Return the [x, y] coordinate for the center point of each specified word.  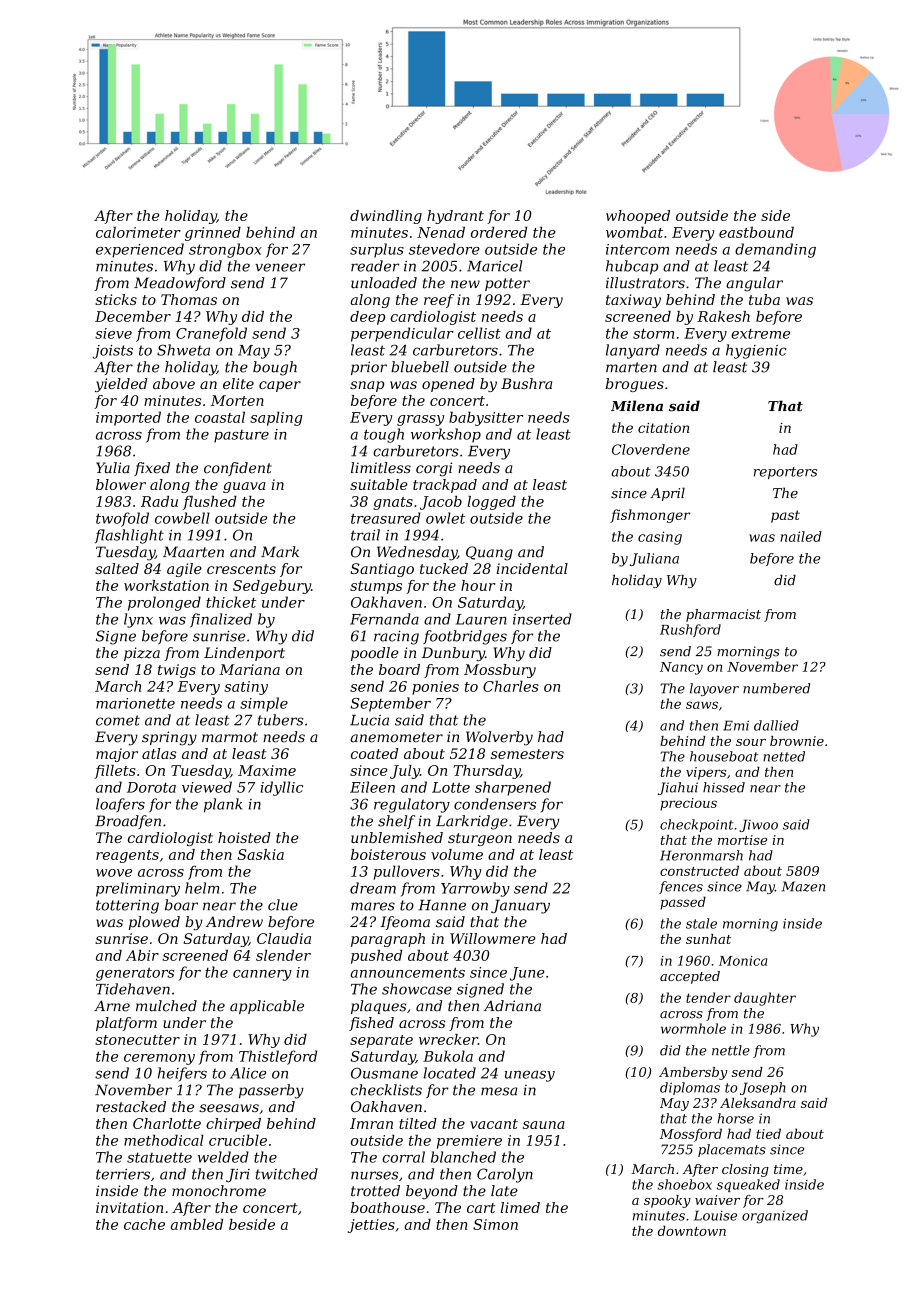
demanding [775, 250]
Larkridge [472, 822]
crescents [241, 569]
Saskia [261, 854]
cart [481, 1208]
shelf [396, 822]
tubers [280, 720]
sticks [116, 299]
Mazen [803, 886]
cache [144, 1224]
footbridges [465, 637]
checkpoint [696, 825]
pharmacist [723, 615]
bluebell [420, 367]
